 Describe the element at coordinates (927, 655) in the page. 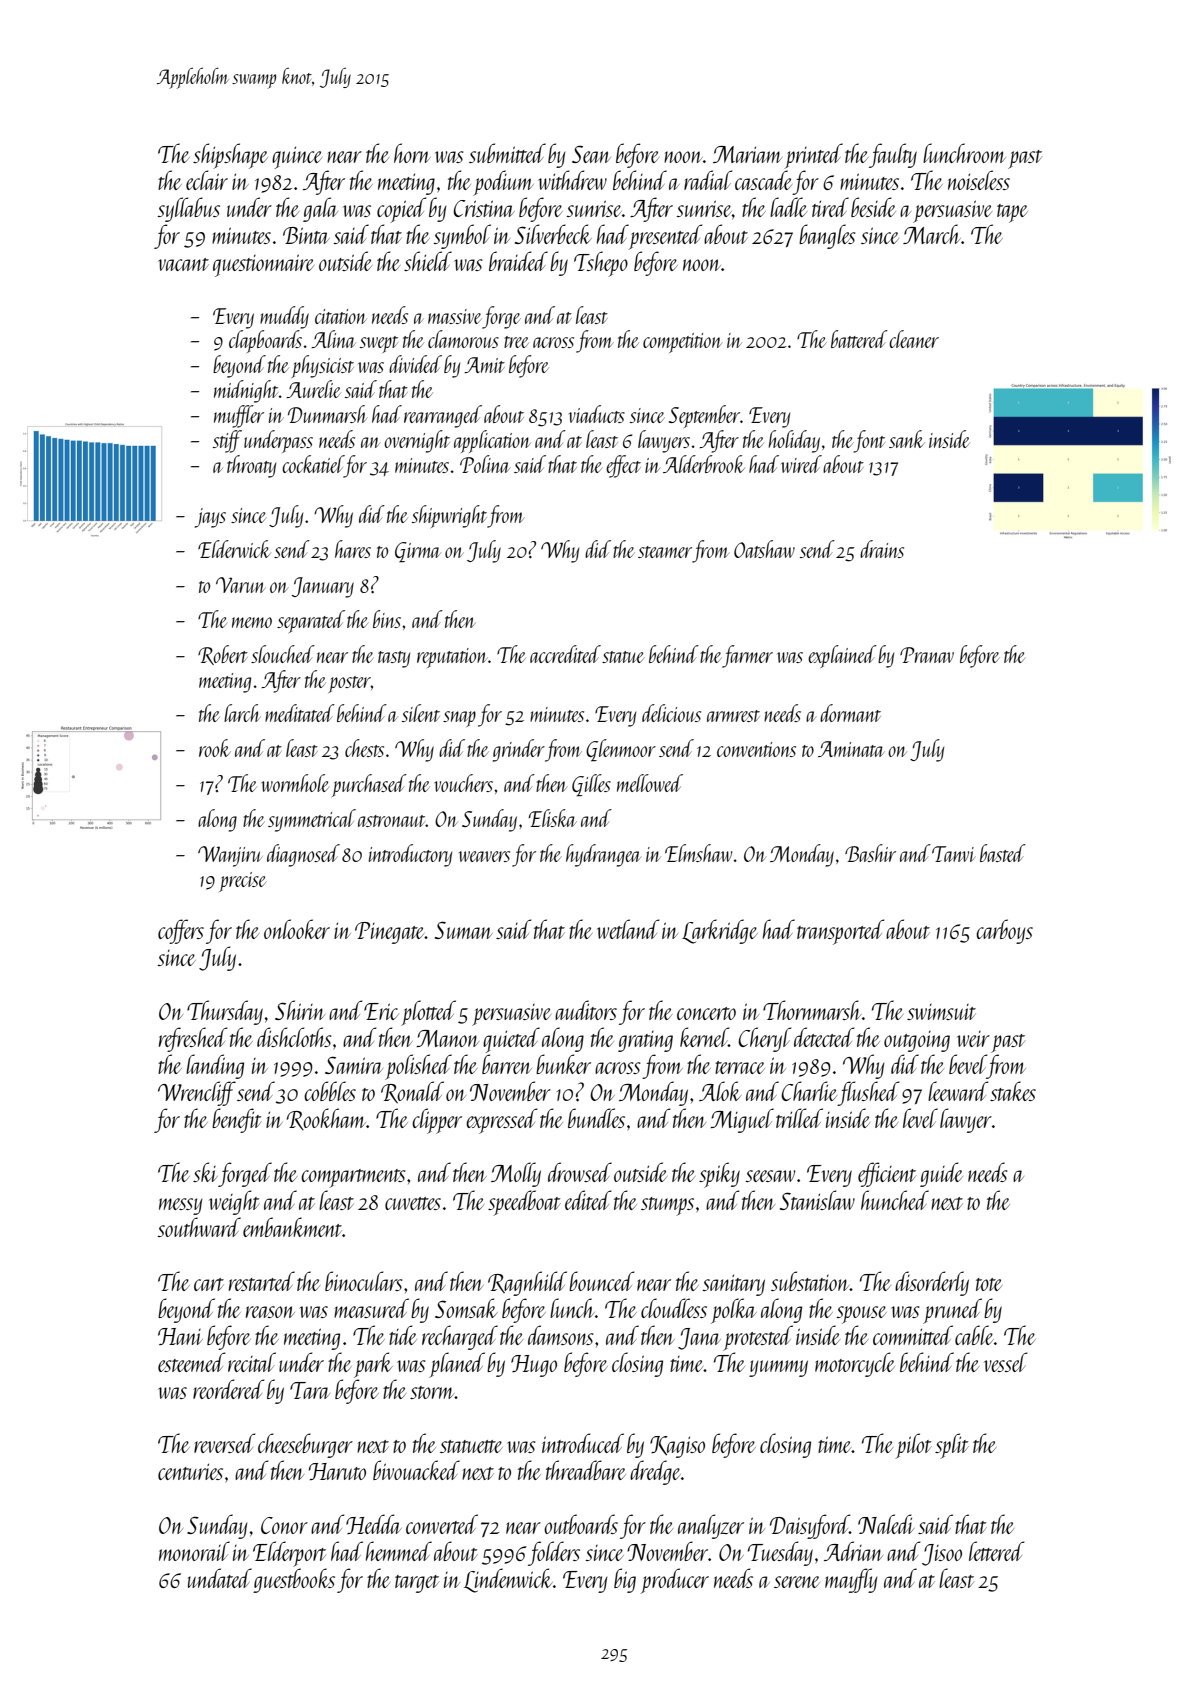

I see `Pranav` at that location.
